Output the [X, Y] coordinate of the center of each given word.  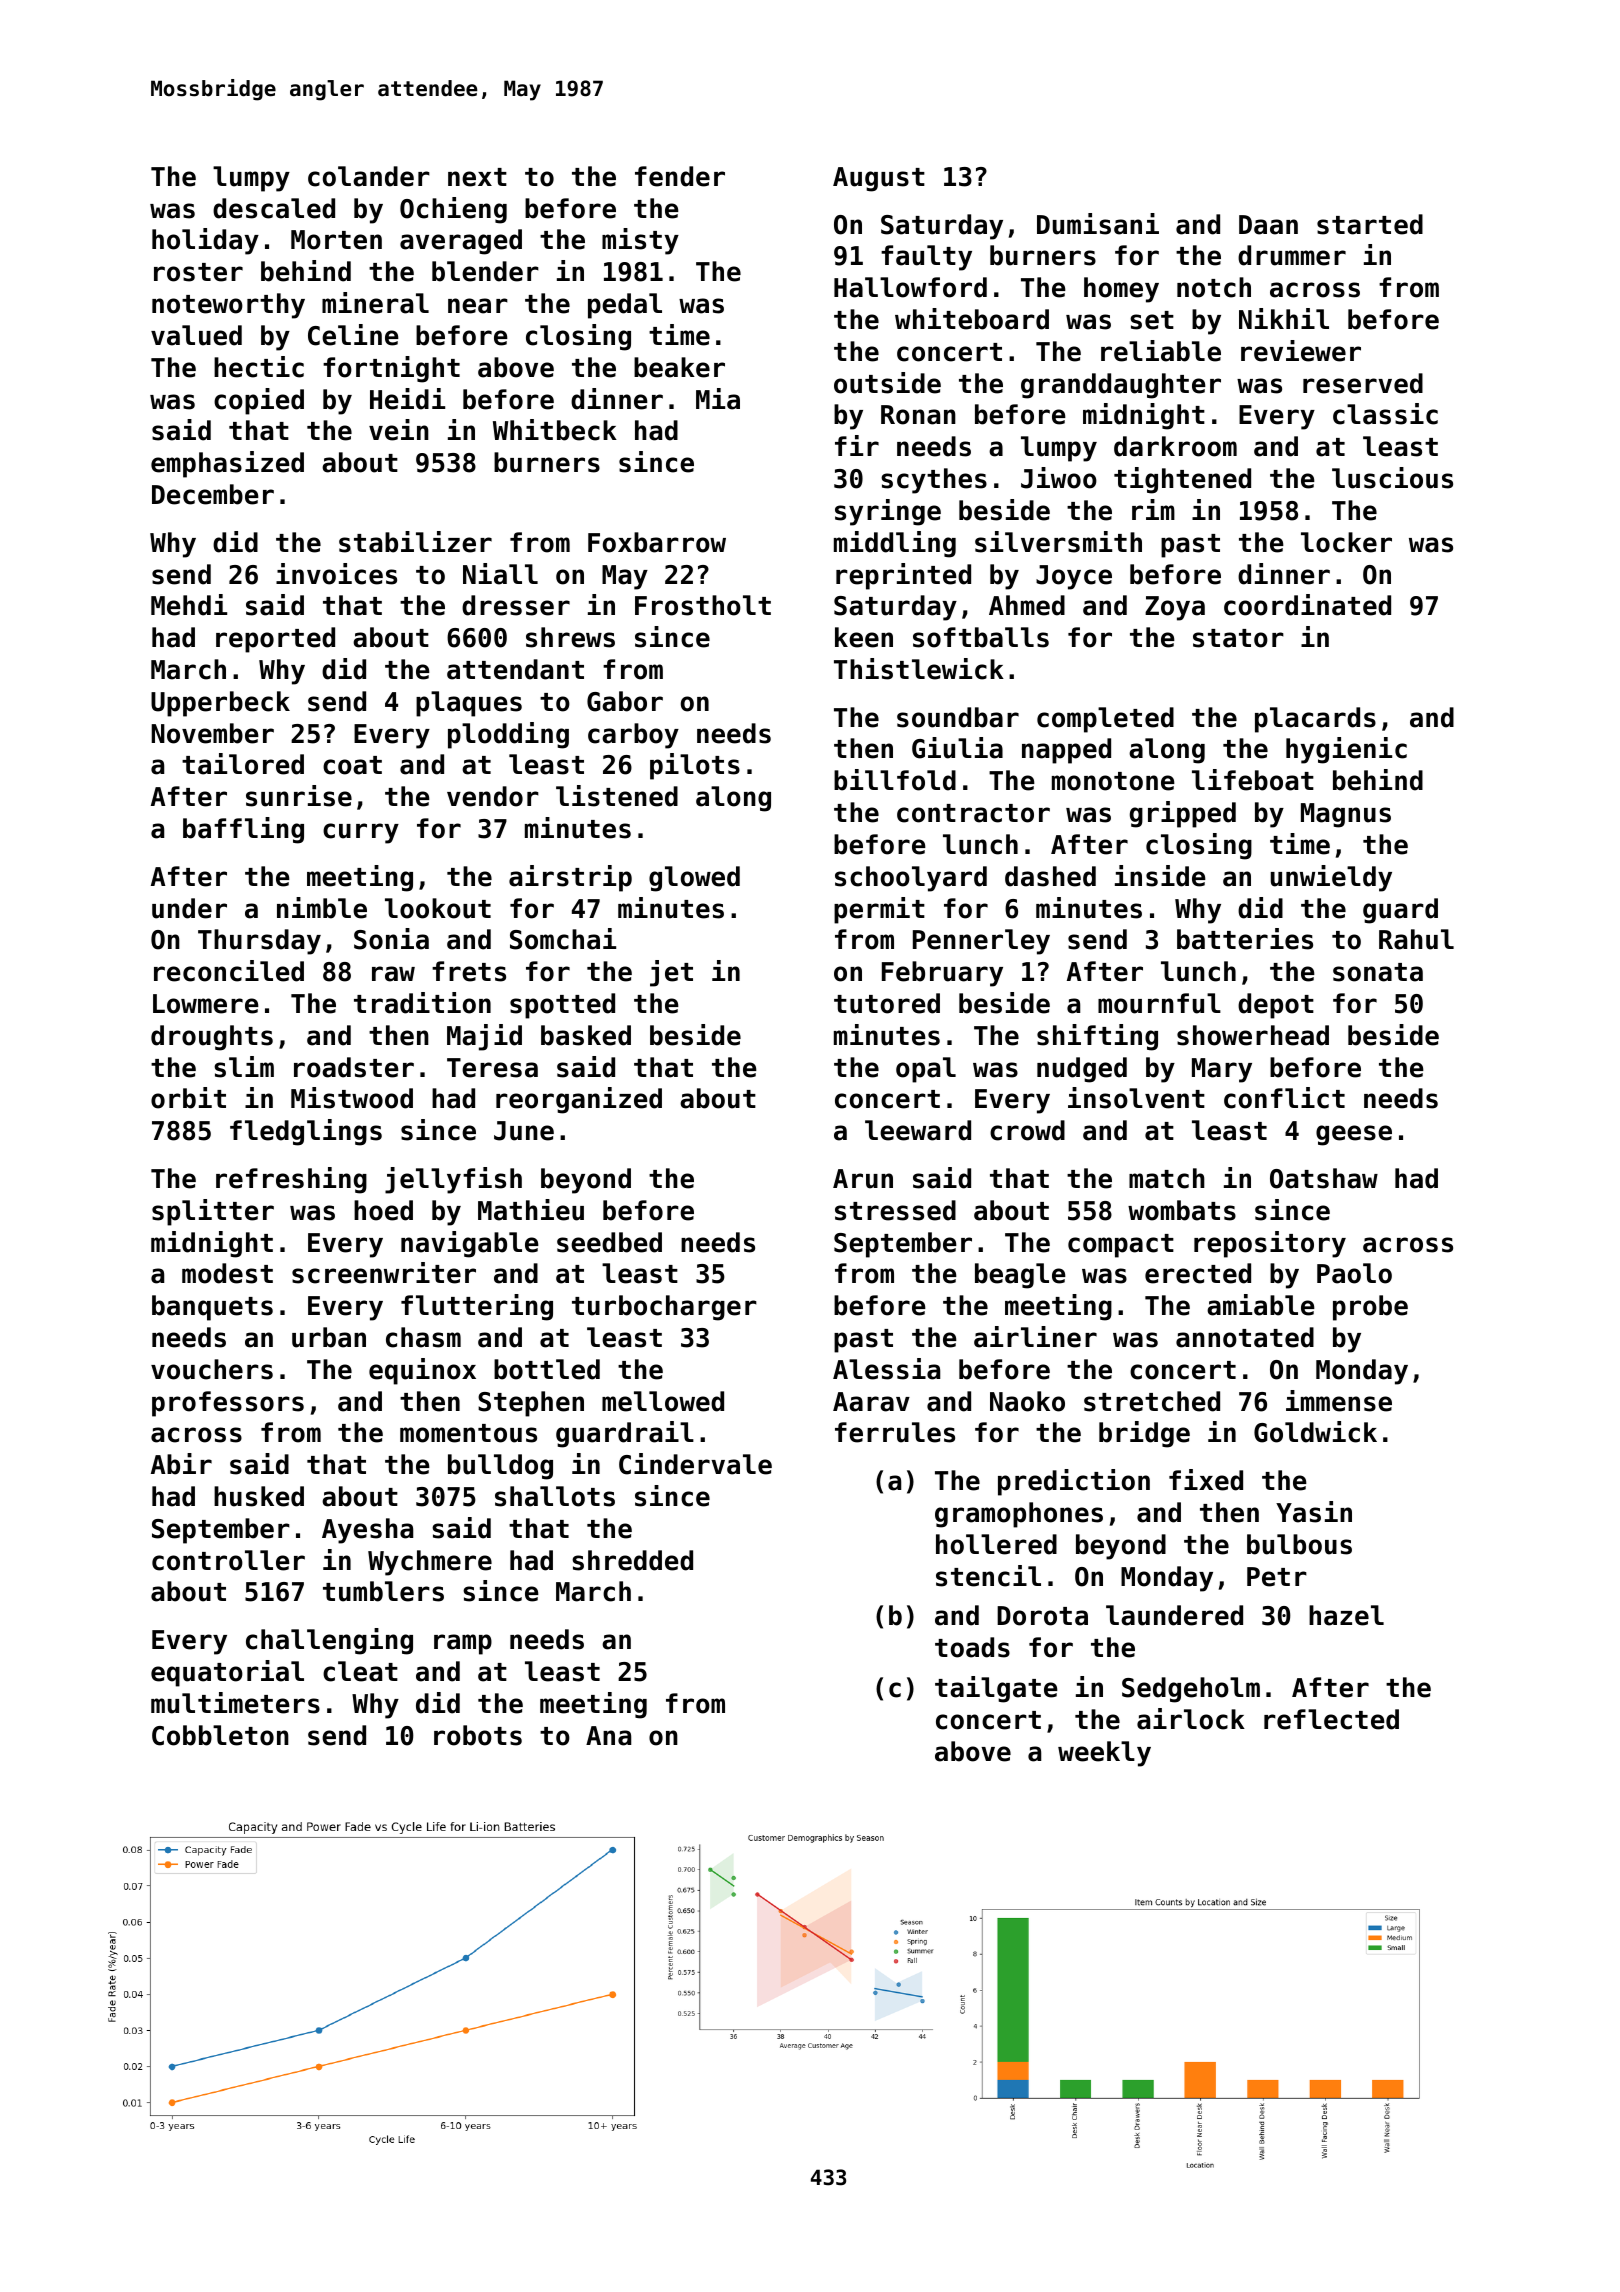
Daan [1268, 225]
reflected [1331, 1719]
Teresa [492, 1068]
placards [1315, 720]
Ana [608, 1736]
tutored [887, 1003]
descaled [274, 208]
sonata [1378, 972]
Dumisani [1098, 224]
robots [478, 1735]
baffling [243, 830]
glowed [694, 879]
